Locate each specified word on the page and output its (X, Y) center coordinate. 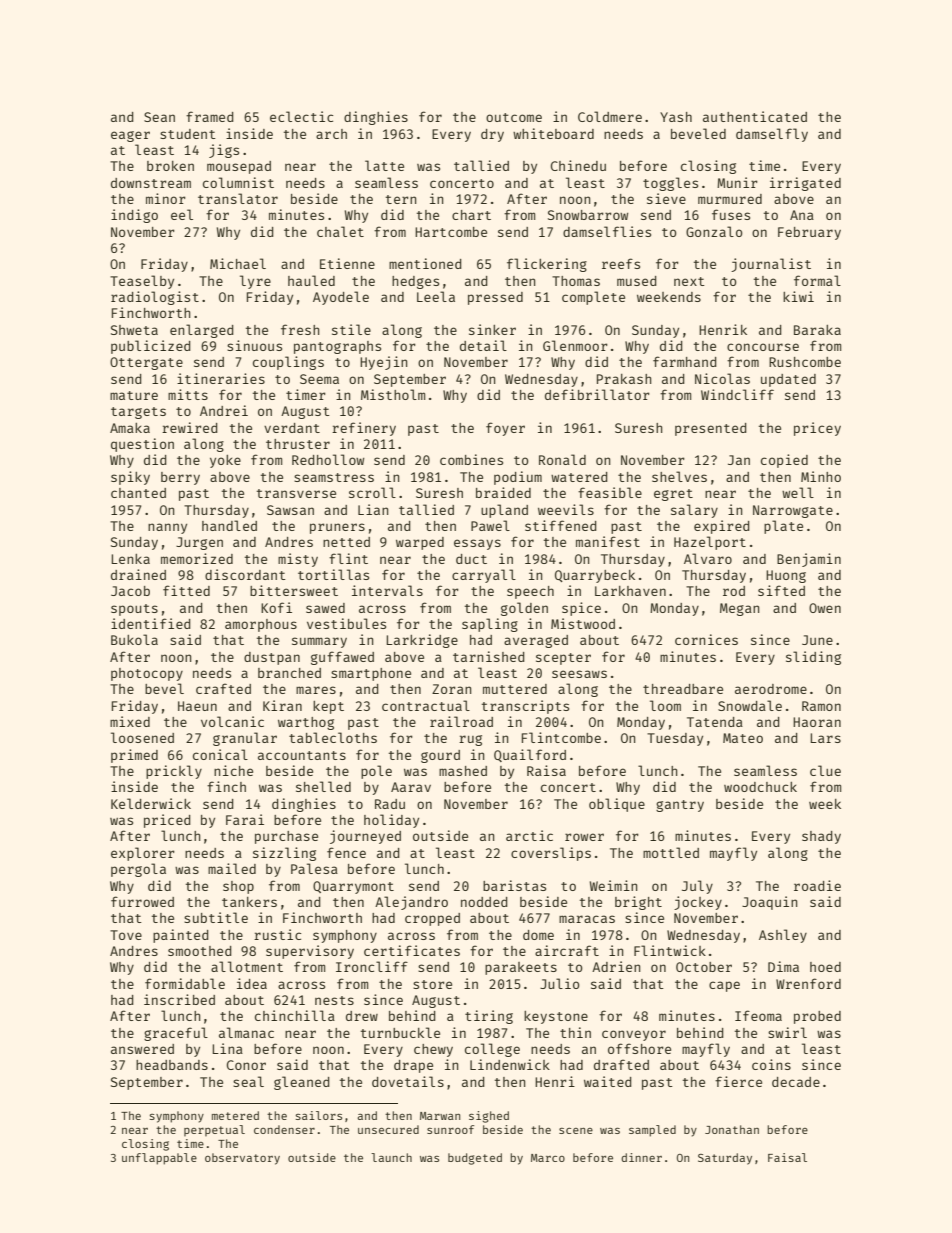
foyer (505, 429)
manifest (608, 541)
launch (391, 1157)
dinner (641, 1157)
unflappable (159, 1159)
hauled (311, 280)
